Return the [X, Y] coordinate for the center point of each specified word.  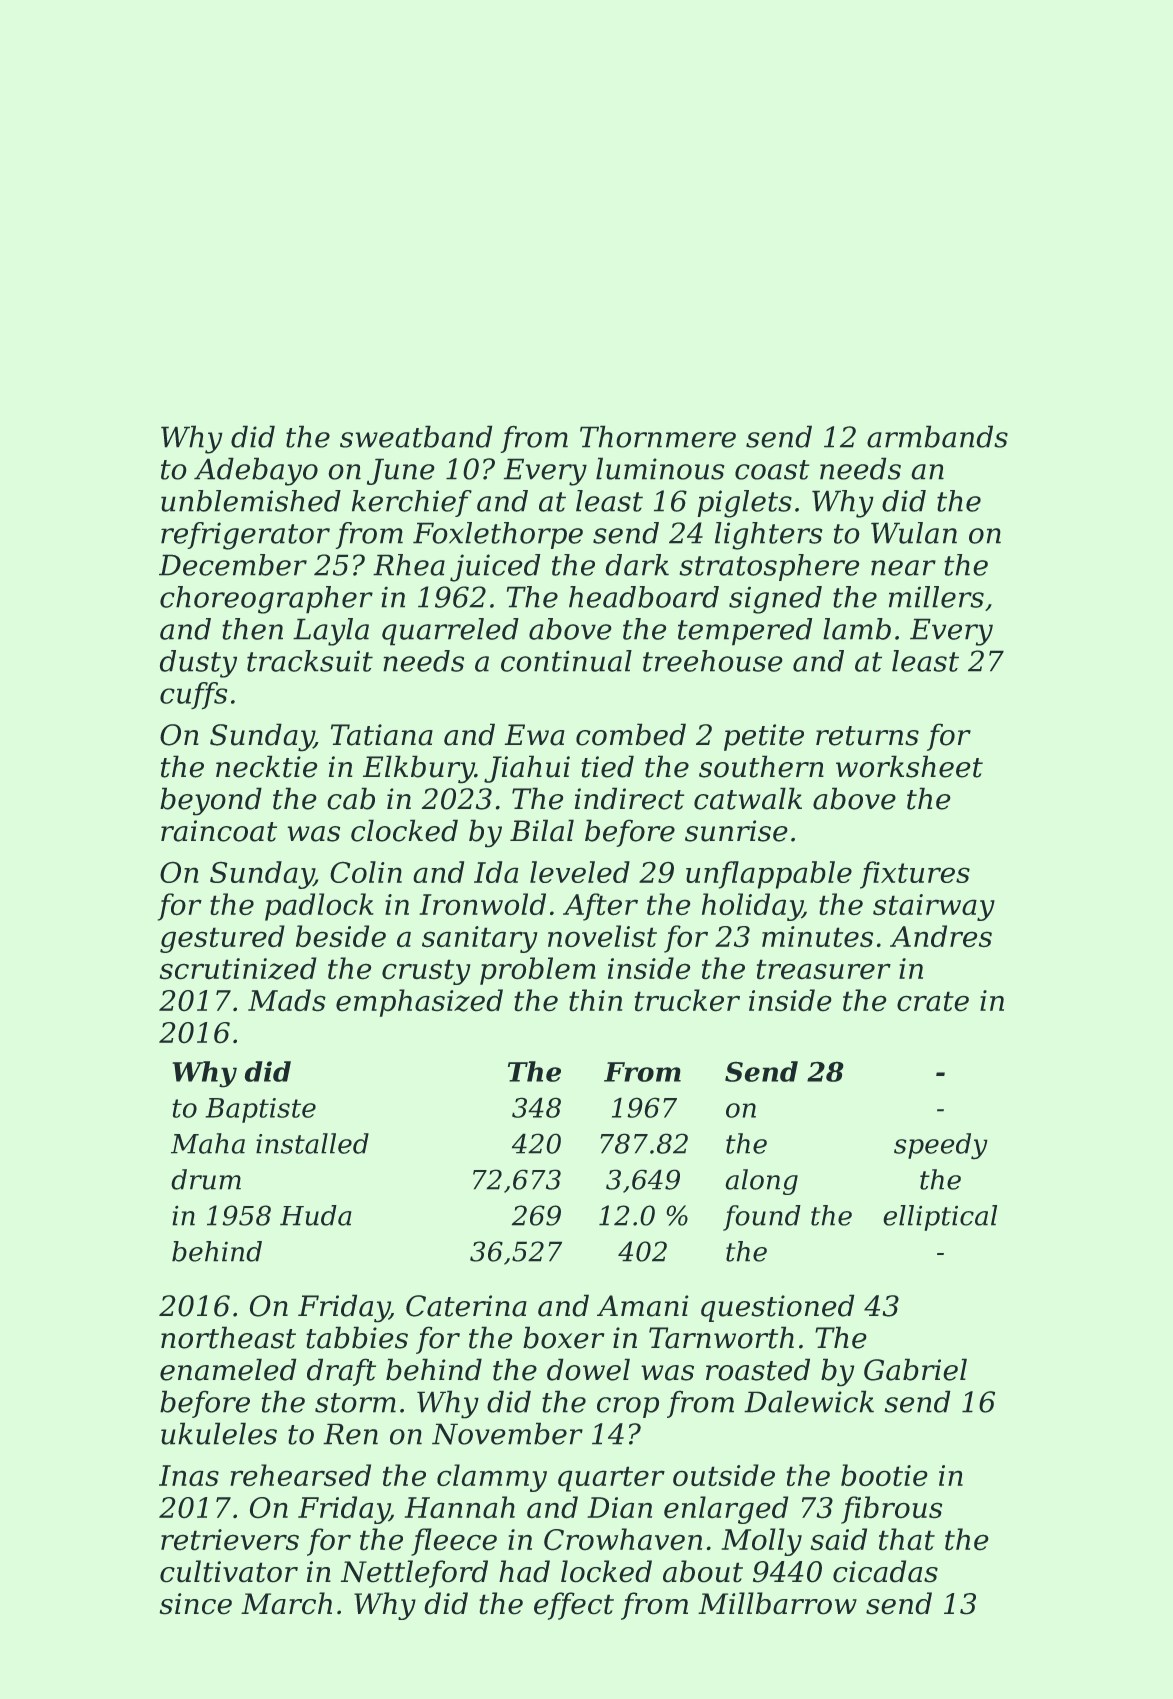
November [507, 1433]
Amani [643, 1306]
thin [595, 1000]
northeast [228, 1337]
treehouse [713, 661]
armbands [937, 436]
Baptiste [260, 1110]
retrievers [230, 1540]
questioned [778, 1308]
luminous [660, 468]
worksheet [909, 766]
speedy [941, 1146]
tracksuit [310, 661]
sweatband [416, 436]
